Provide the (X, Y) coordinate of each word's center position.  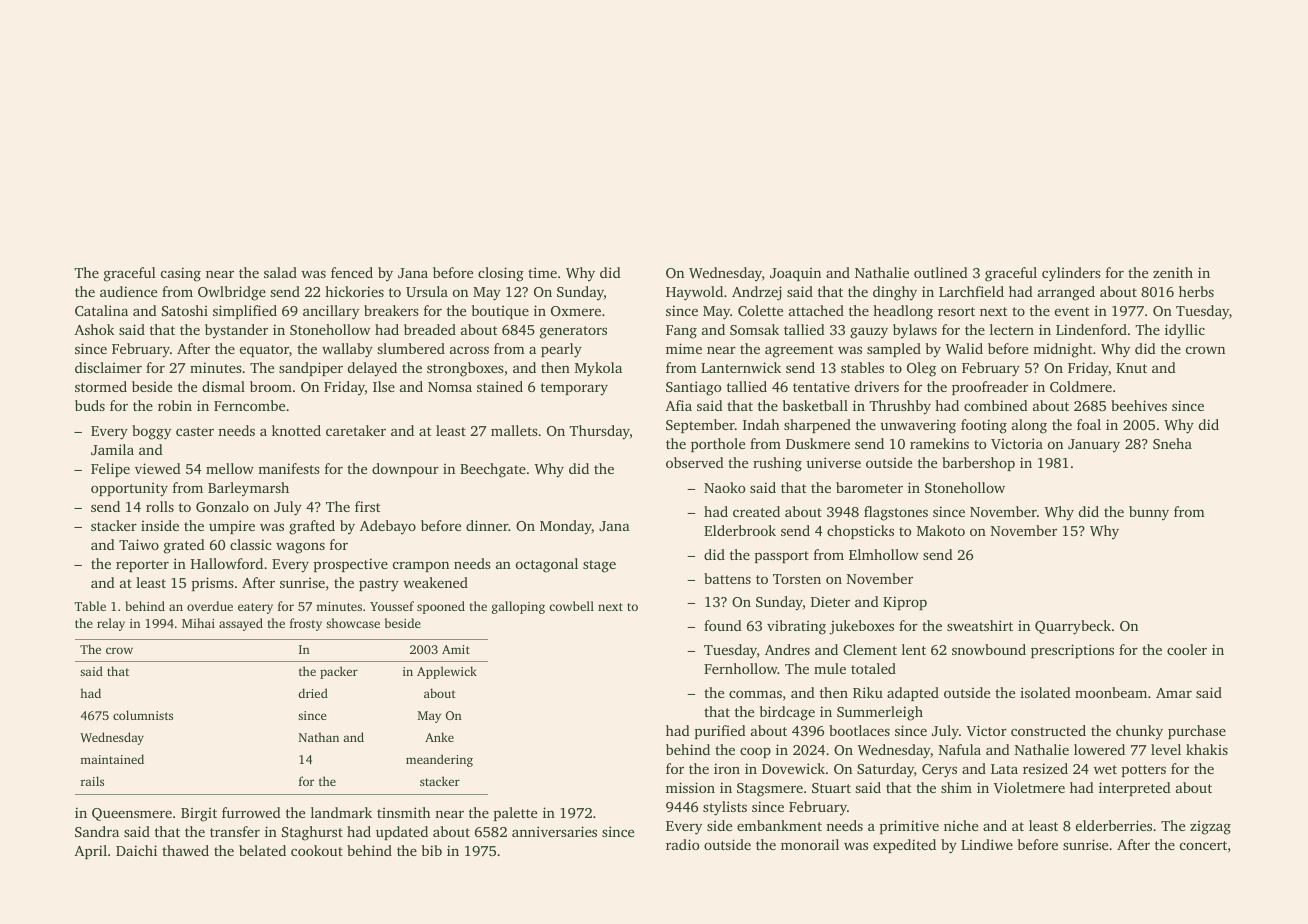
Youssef (392, 606)
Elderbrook (740, 530)
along (1029, 426)
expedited (904, 846)
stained (500, 386)
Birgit (199, 814)
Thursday (599, 432)
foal (1089, 424)
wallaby (347, 350)
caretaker (356, 430)
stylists (725, 808)
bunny (1149, 513)
